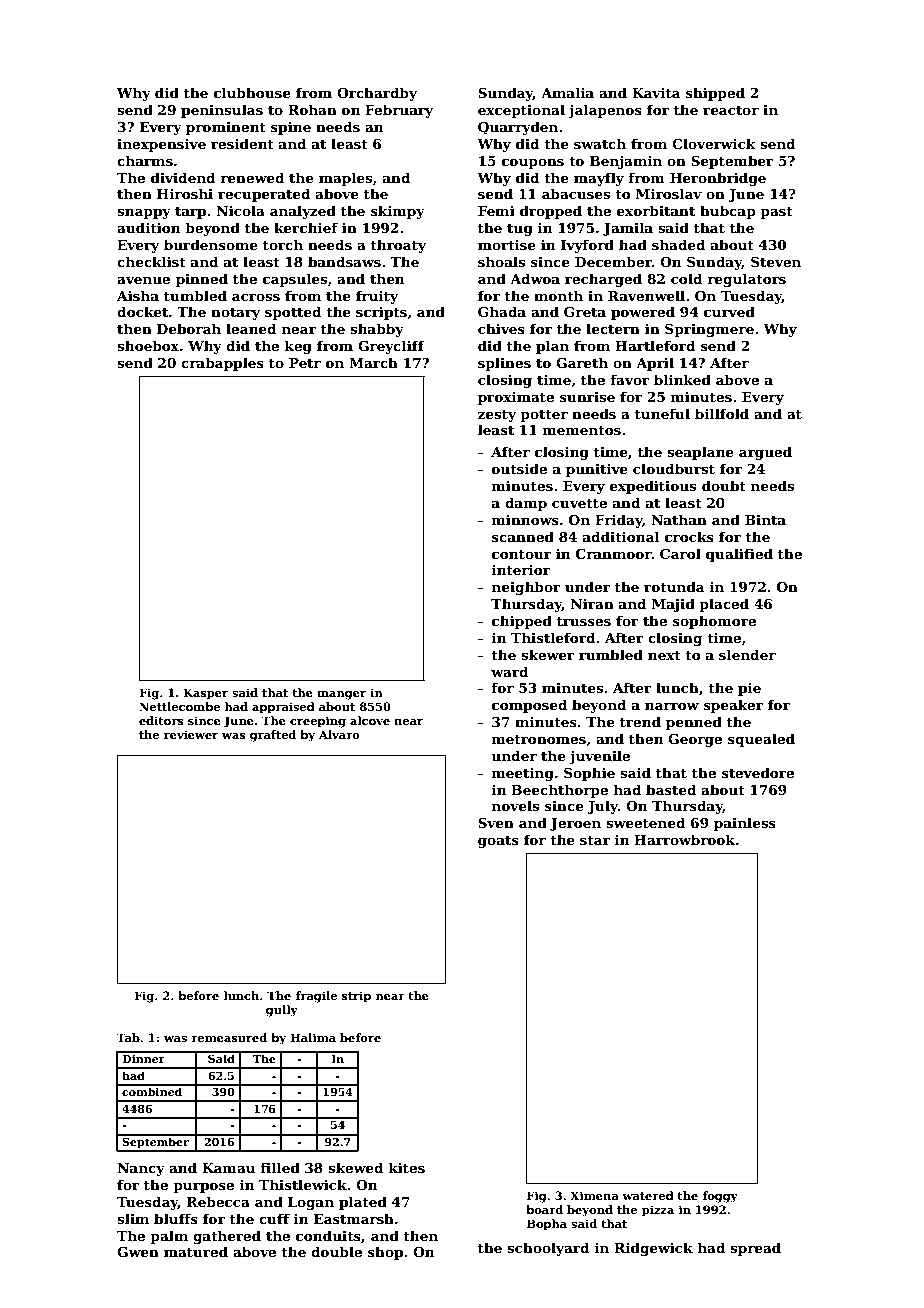  What do you see at coordinates (548, 654) in the page?
I see `skewer` at bounding box center [548, 654].
